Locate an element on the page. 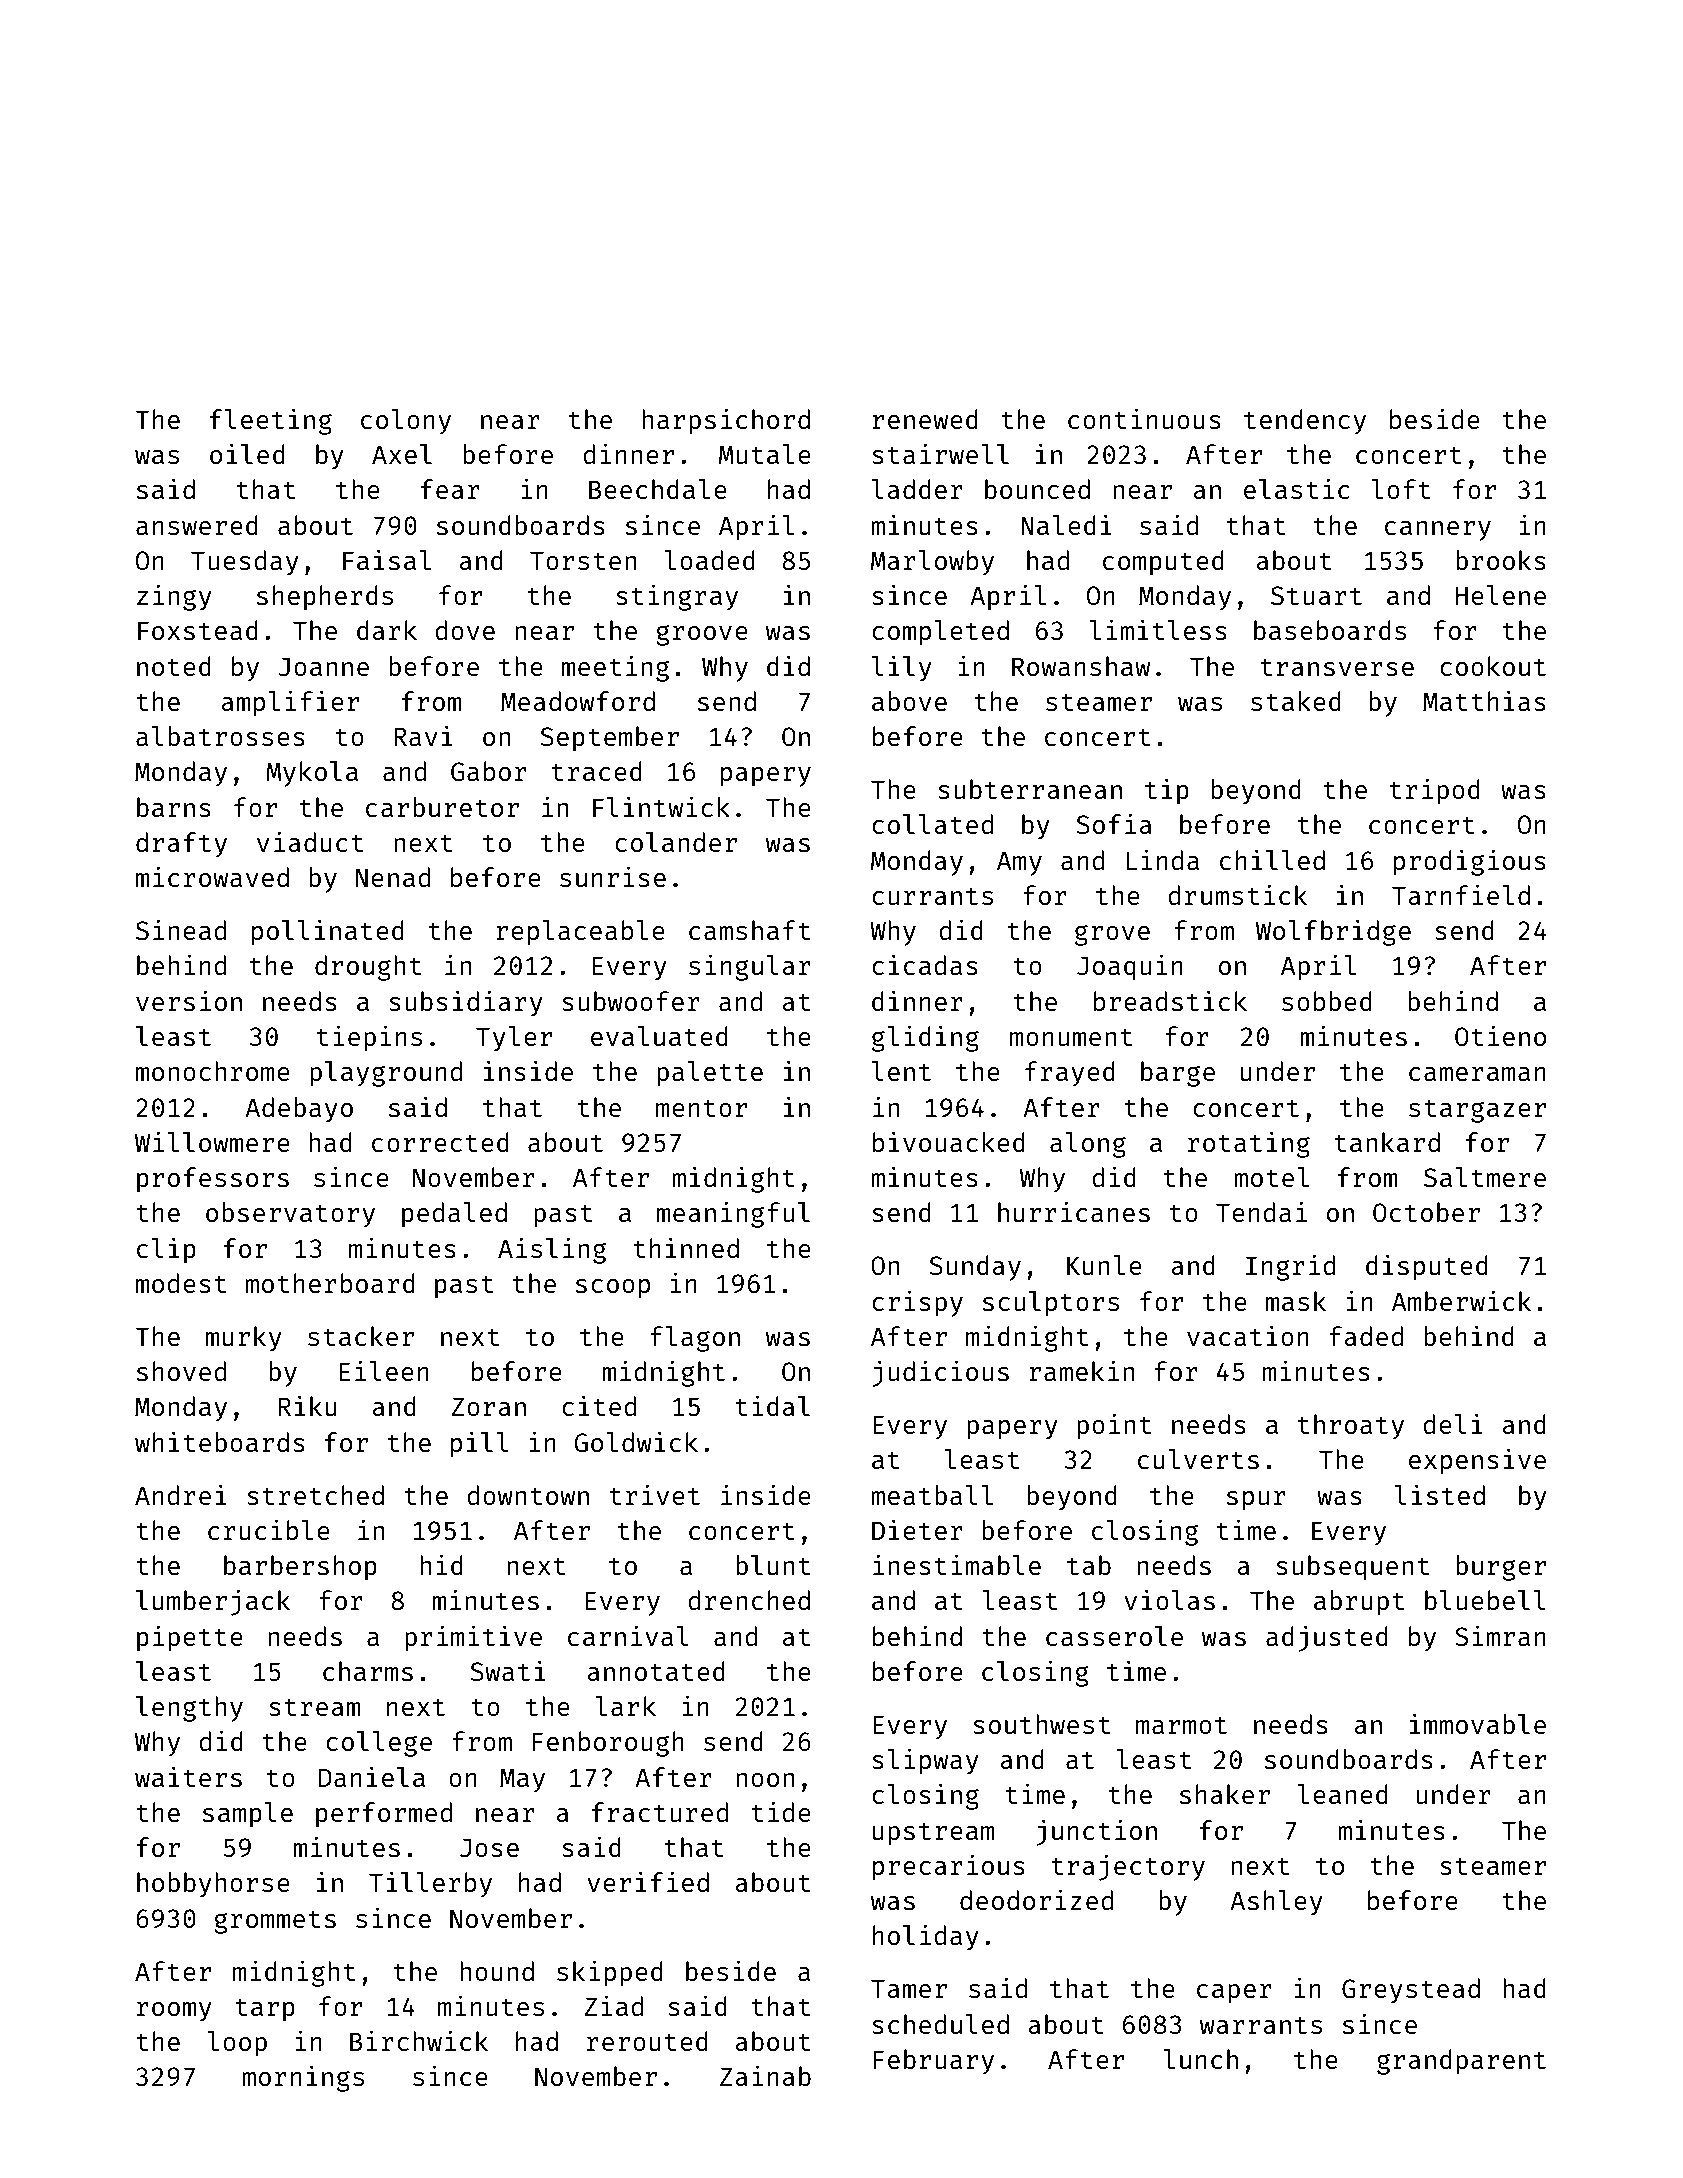  casserole is located at coordinates (1114, 1636).
